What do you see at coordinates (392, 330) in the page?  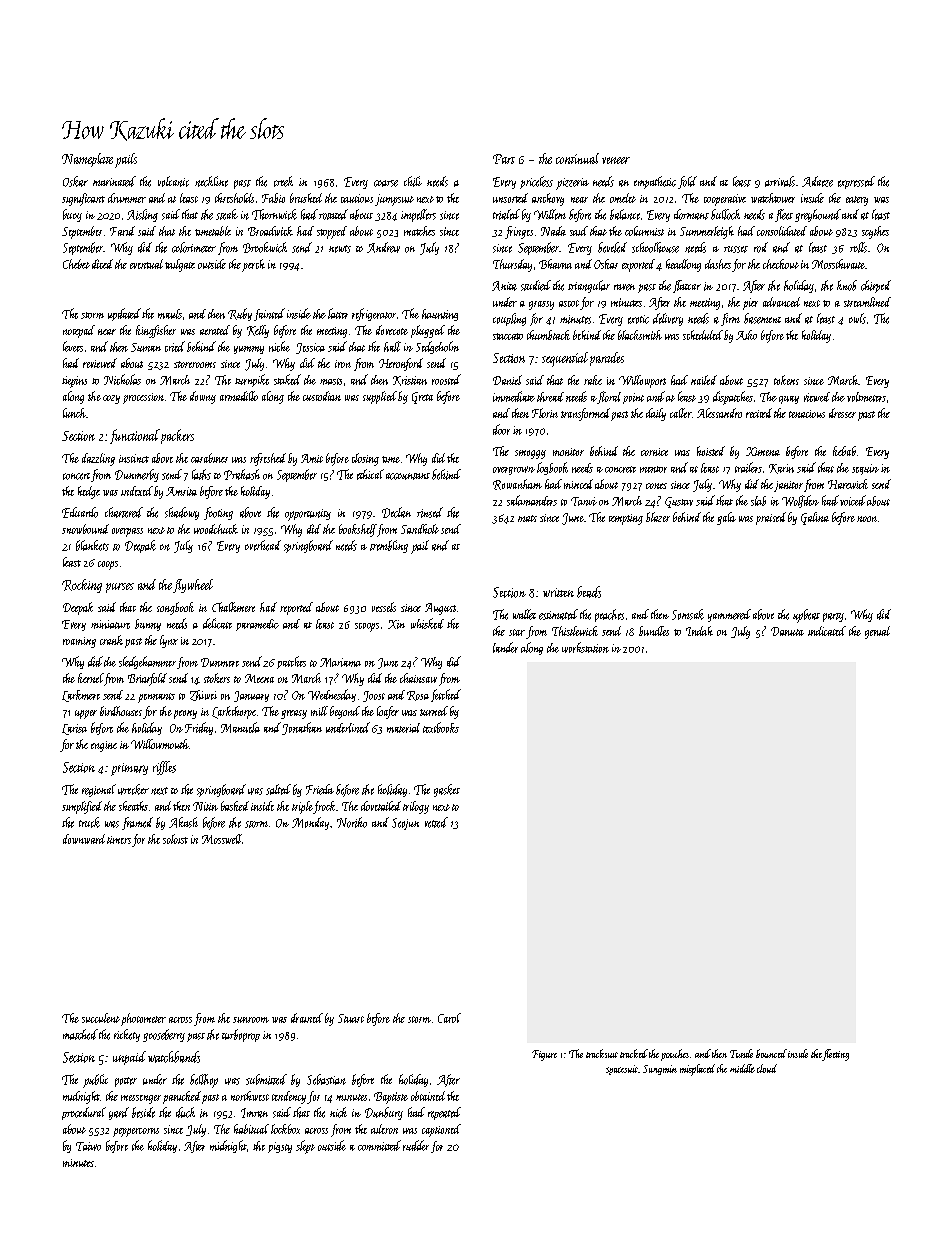 I see `dovecote` at bounding box center [392, 330].
